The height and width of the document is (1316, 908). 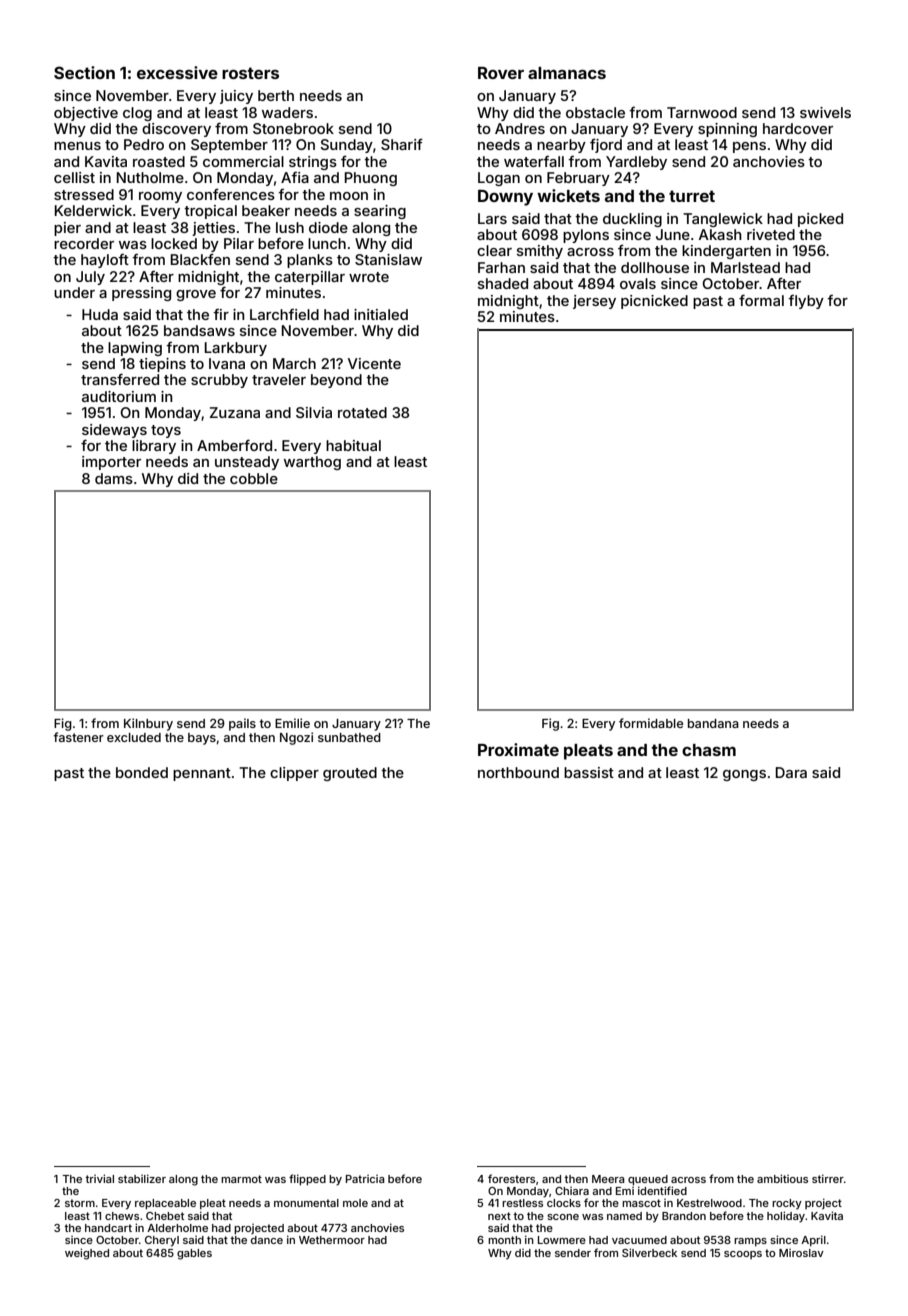 What do you see at coordinates (111, 463) in the document?
I see `importer` at bounding box center [111, 463].
